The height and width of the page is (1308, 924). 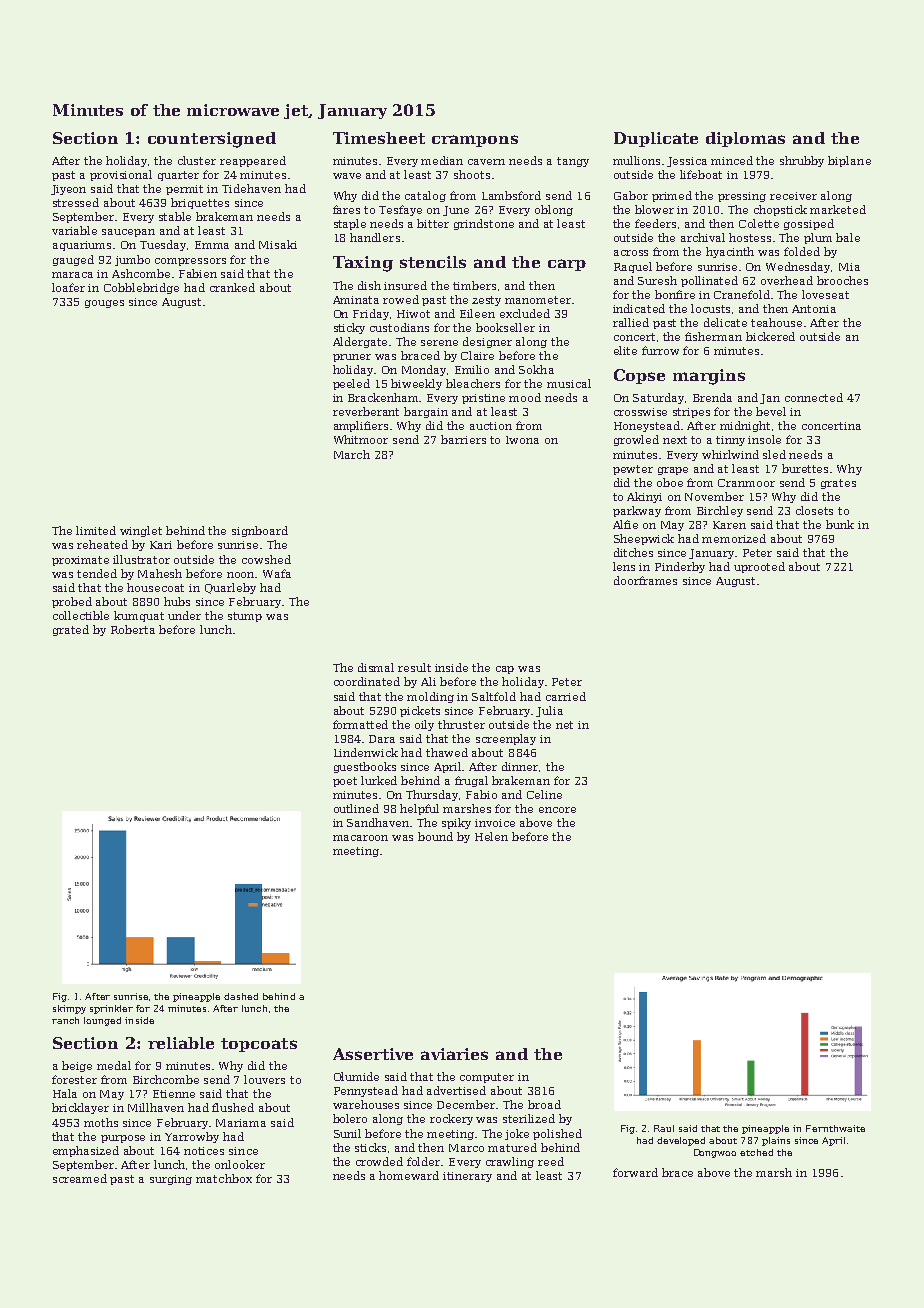 What do you see at coordinates (557, 810) in the page?
I see `encore` at bounding box center [557, 810].
